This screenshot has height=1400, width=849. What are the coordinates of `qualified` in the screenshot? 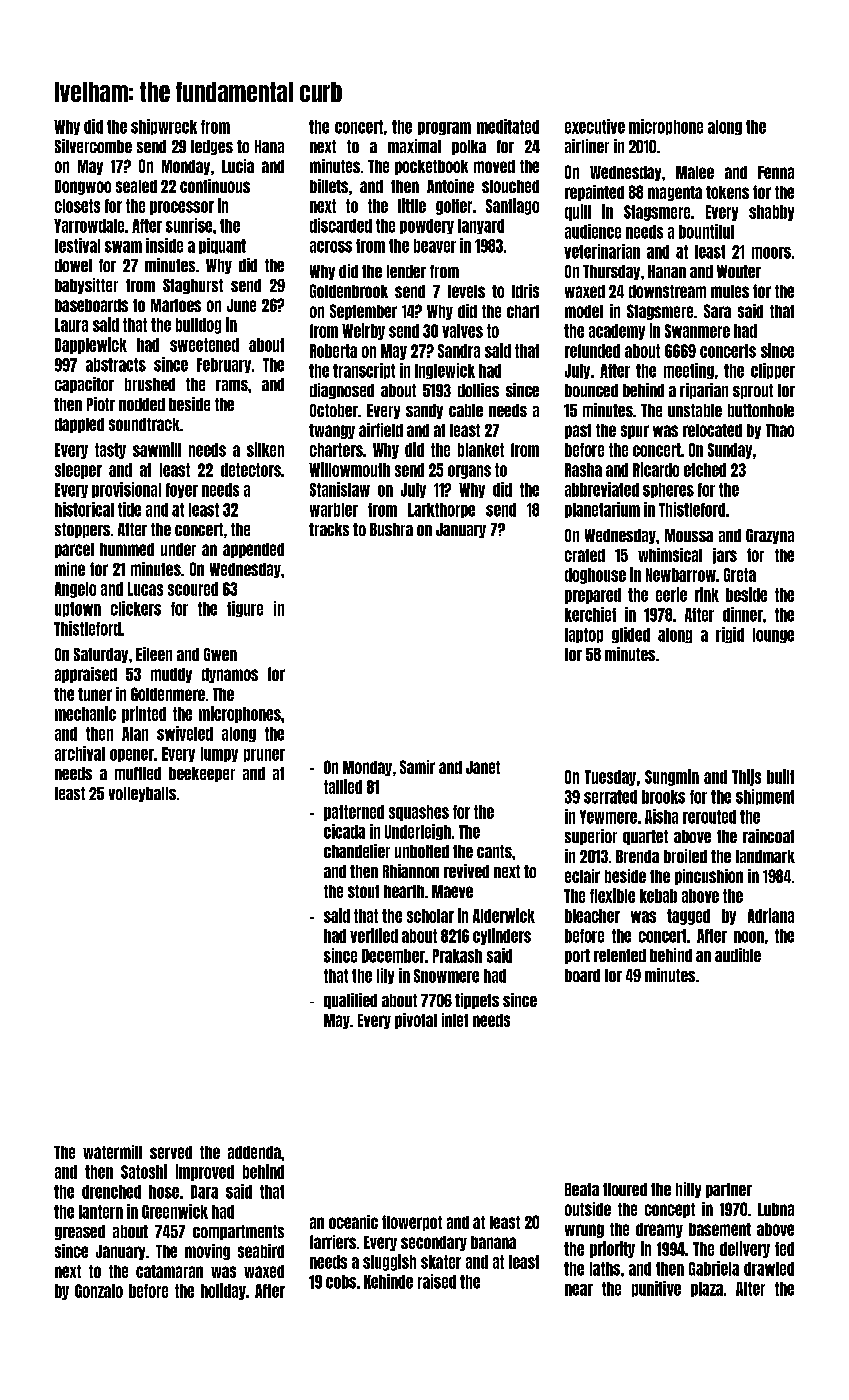 It's located at (350, 1001).
